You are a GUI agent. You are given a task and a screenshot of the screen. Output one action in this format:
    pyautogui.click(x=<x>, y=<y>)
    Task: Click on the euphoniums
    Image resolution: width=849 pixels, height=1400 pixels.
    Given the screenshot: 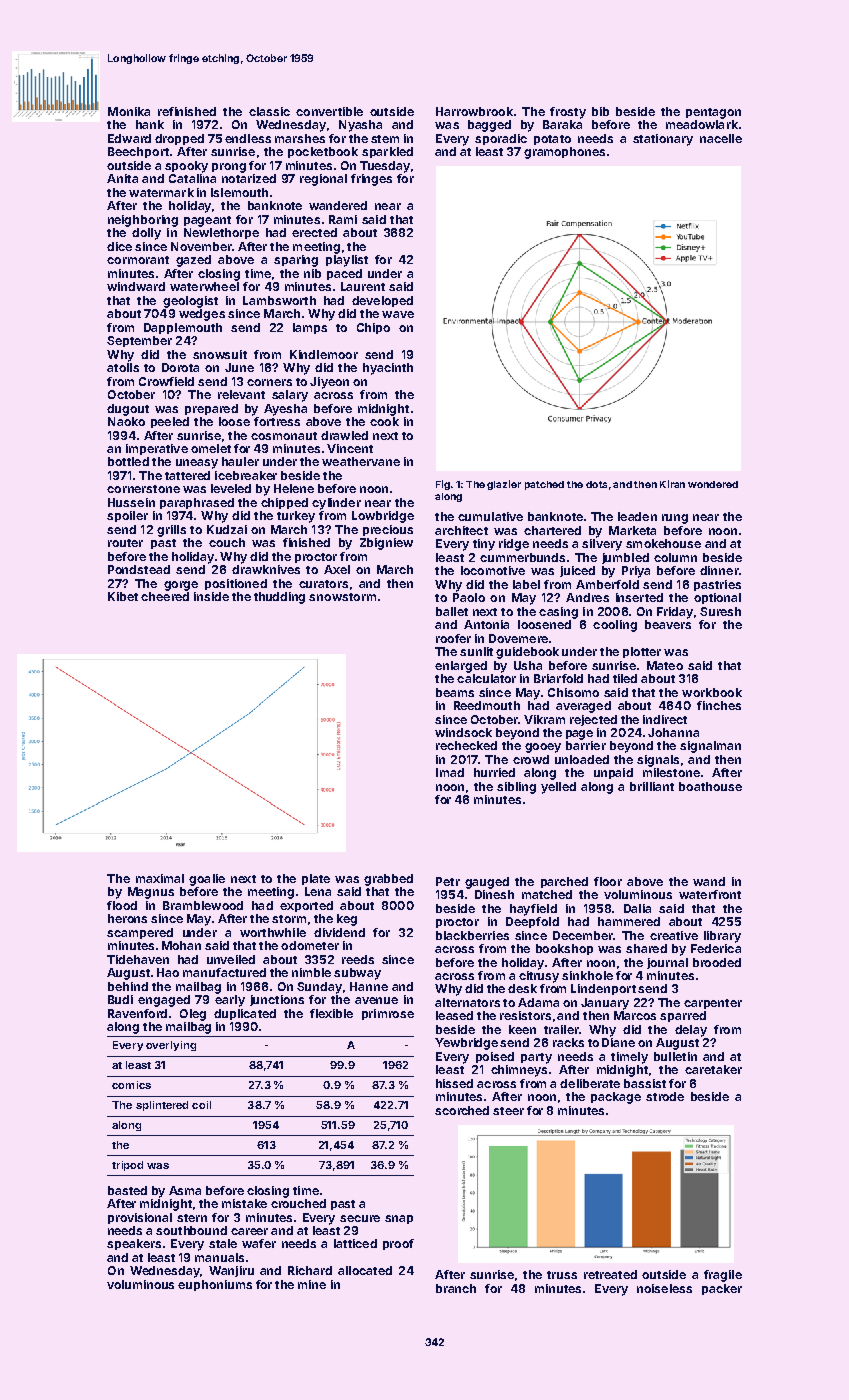 What is the action you would take?
    pyautogui.click(x=215, y=1285)
